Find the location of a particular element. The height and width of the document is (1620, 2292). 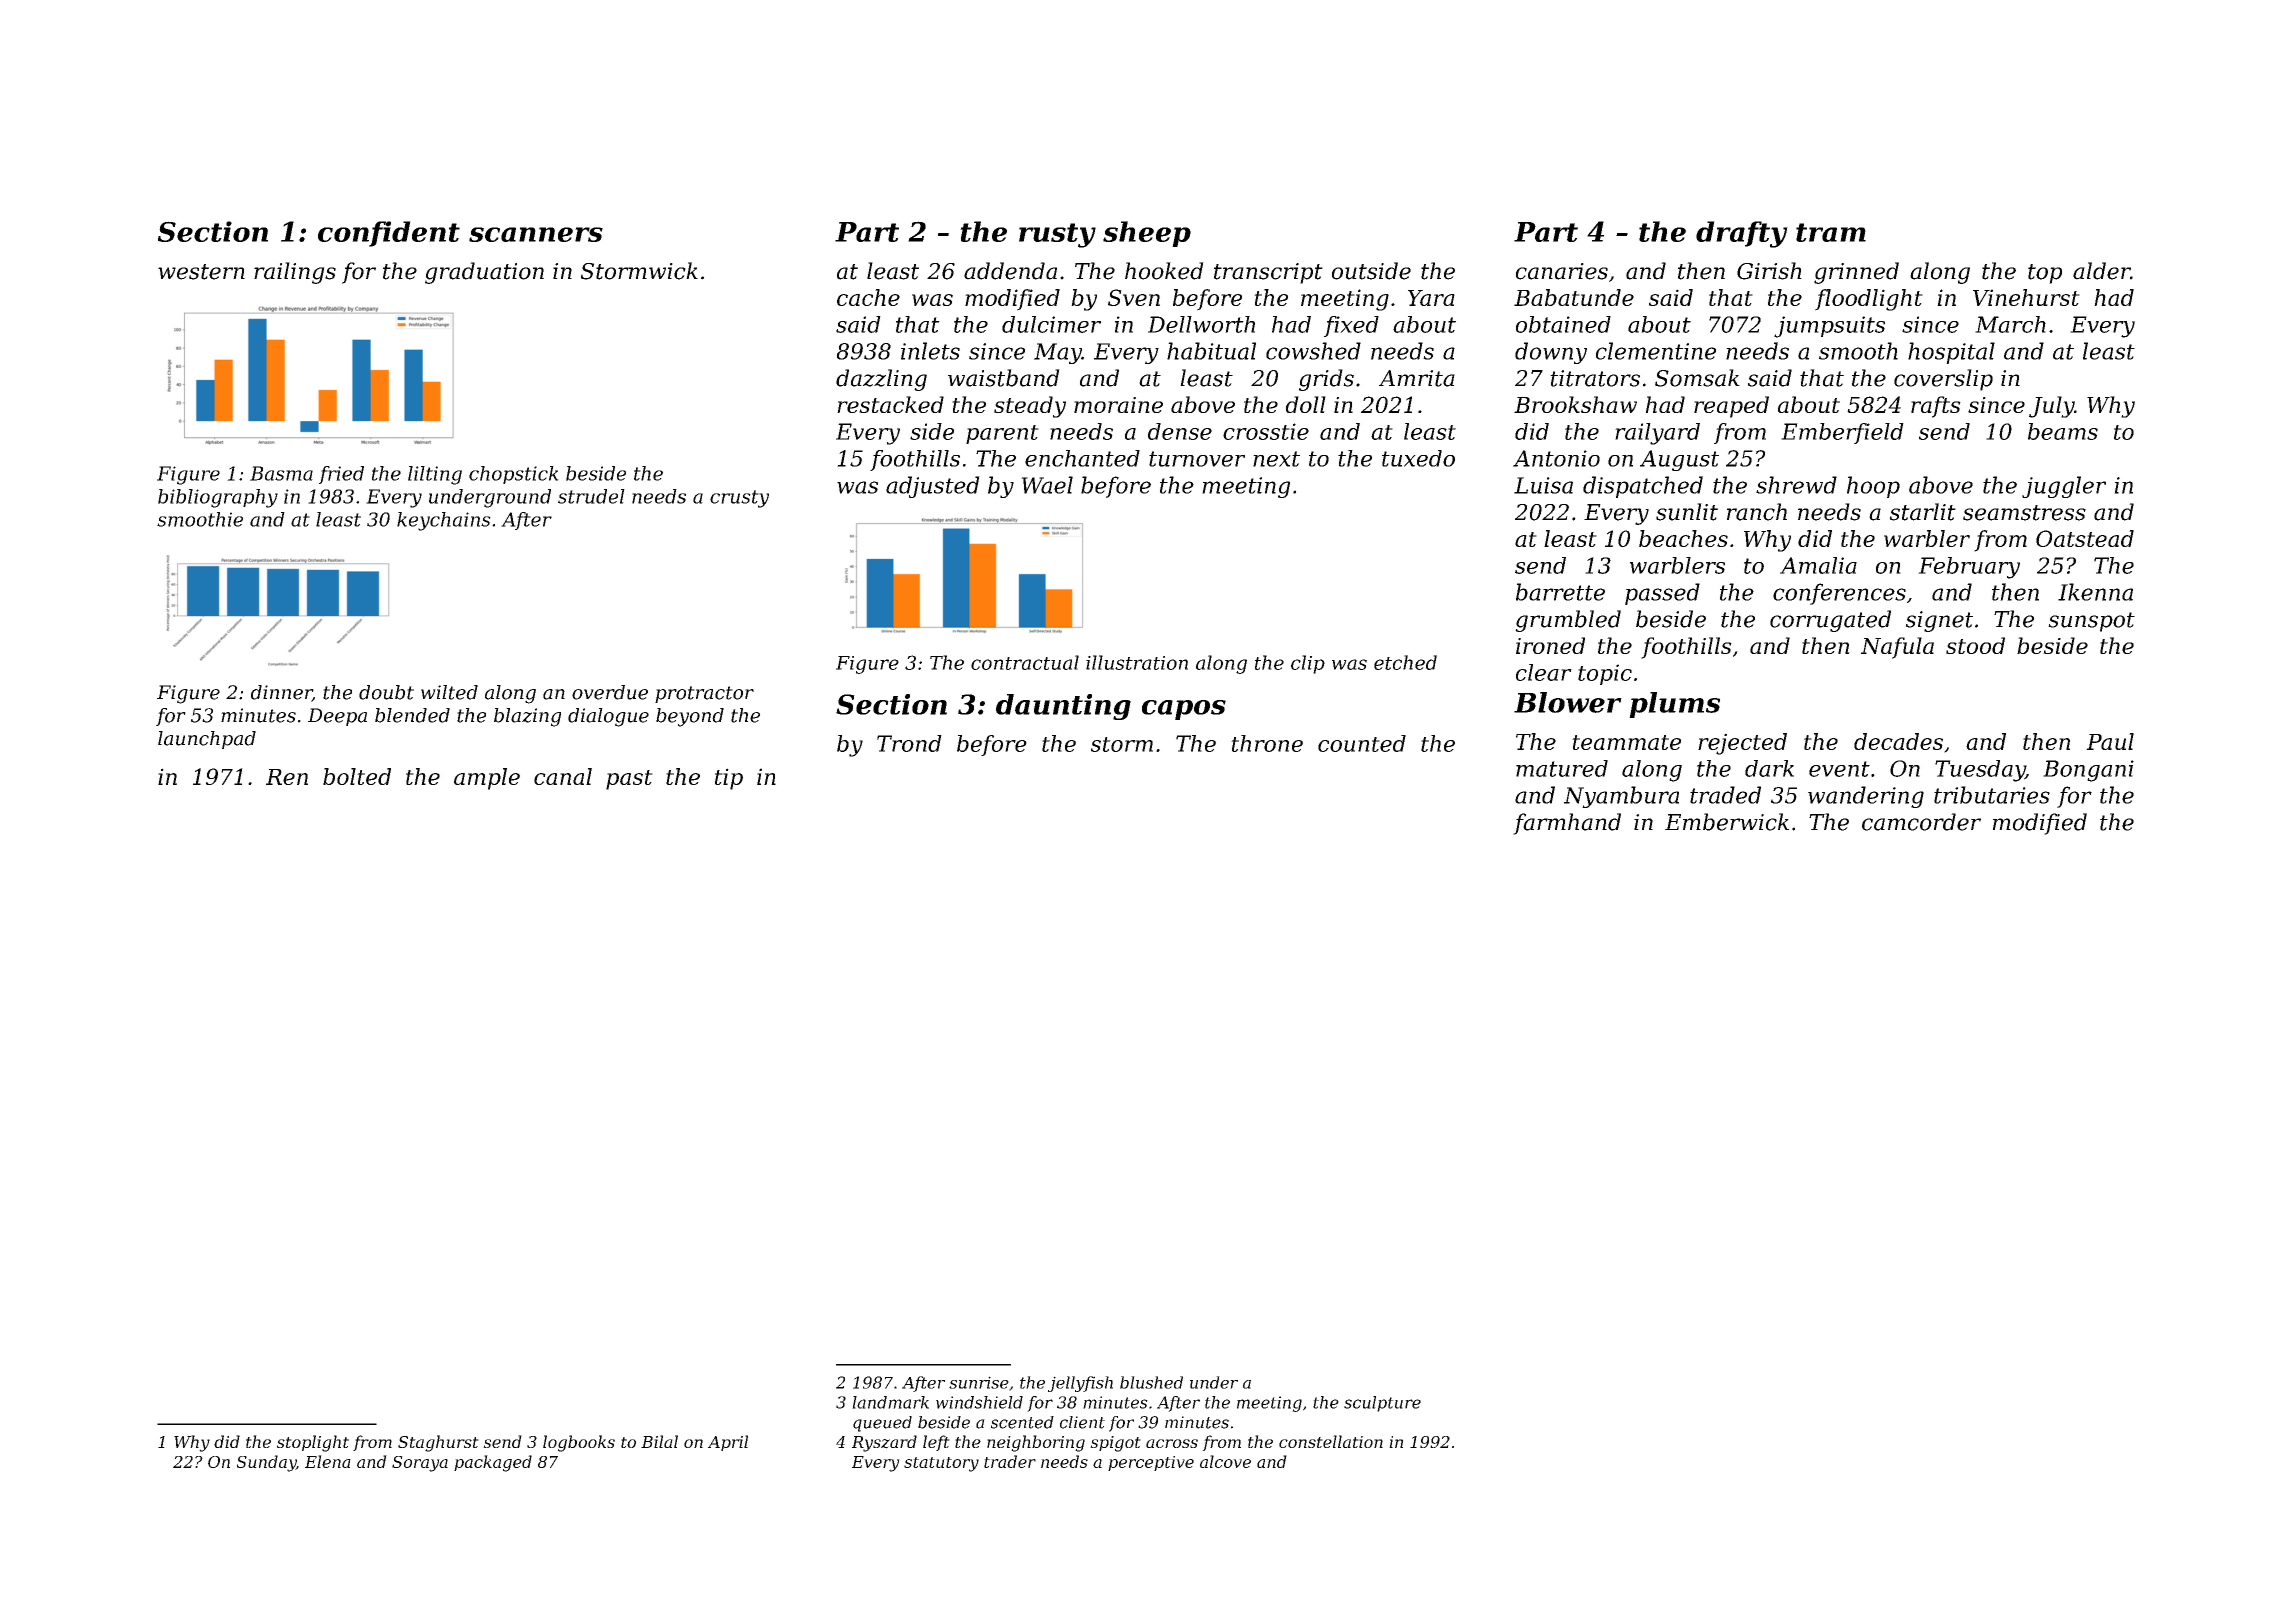

confident is located at coordinates (389, 234).
